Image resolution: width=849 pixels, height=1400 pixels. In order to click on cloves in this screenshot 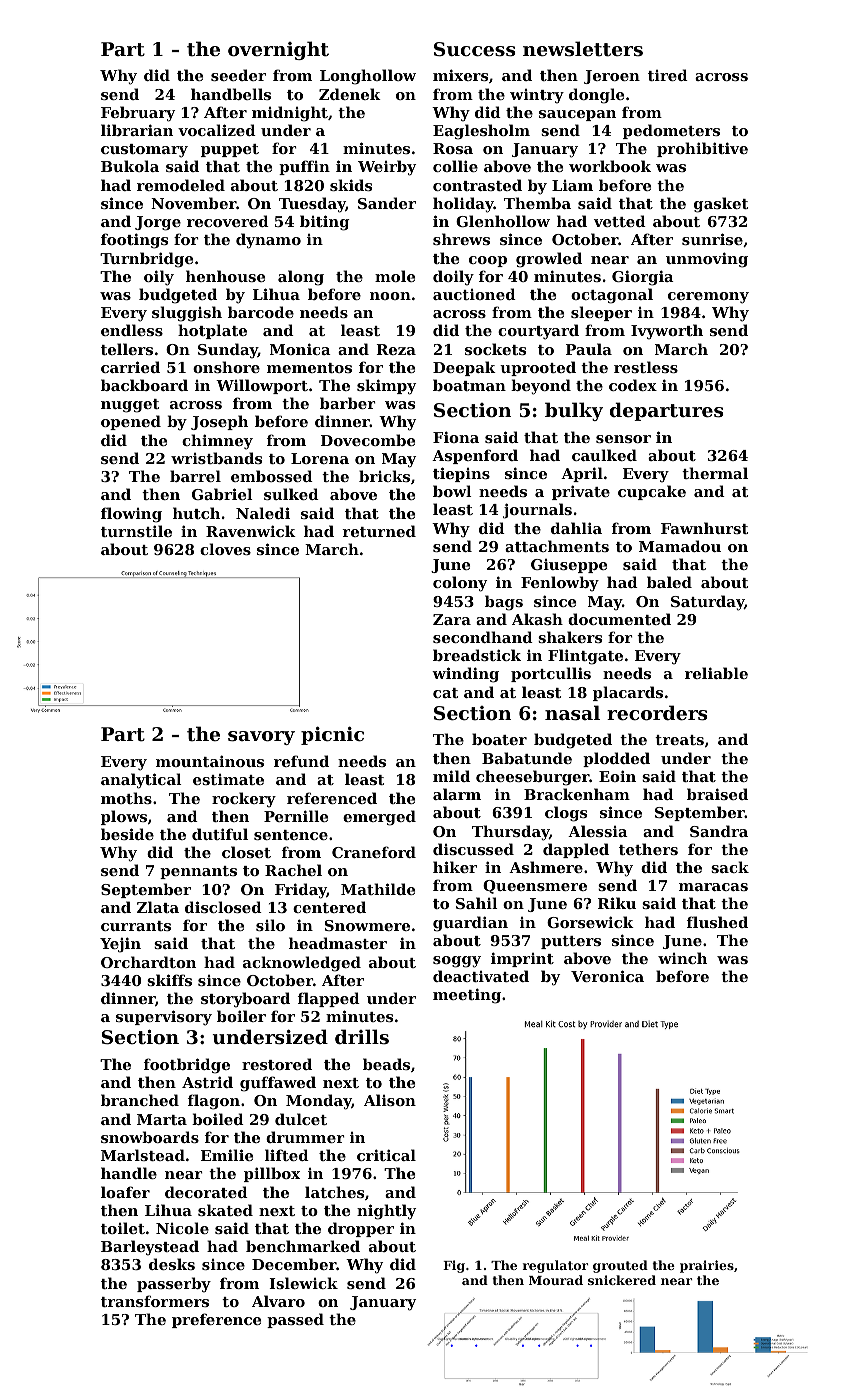, I will do `click(225, 549)`.
